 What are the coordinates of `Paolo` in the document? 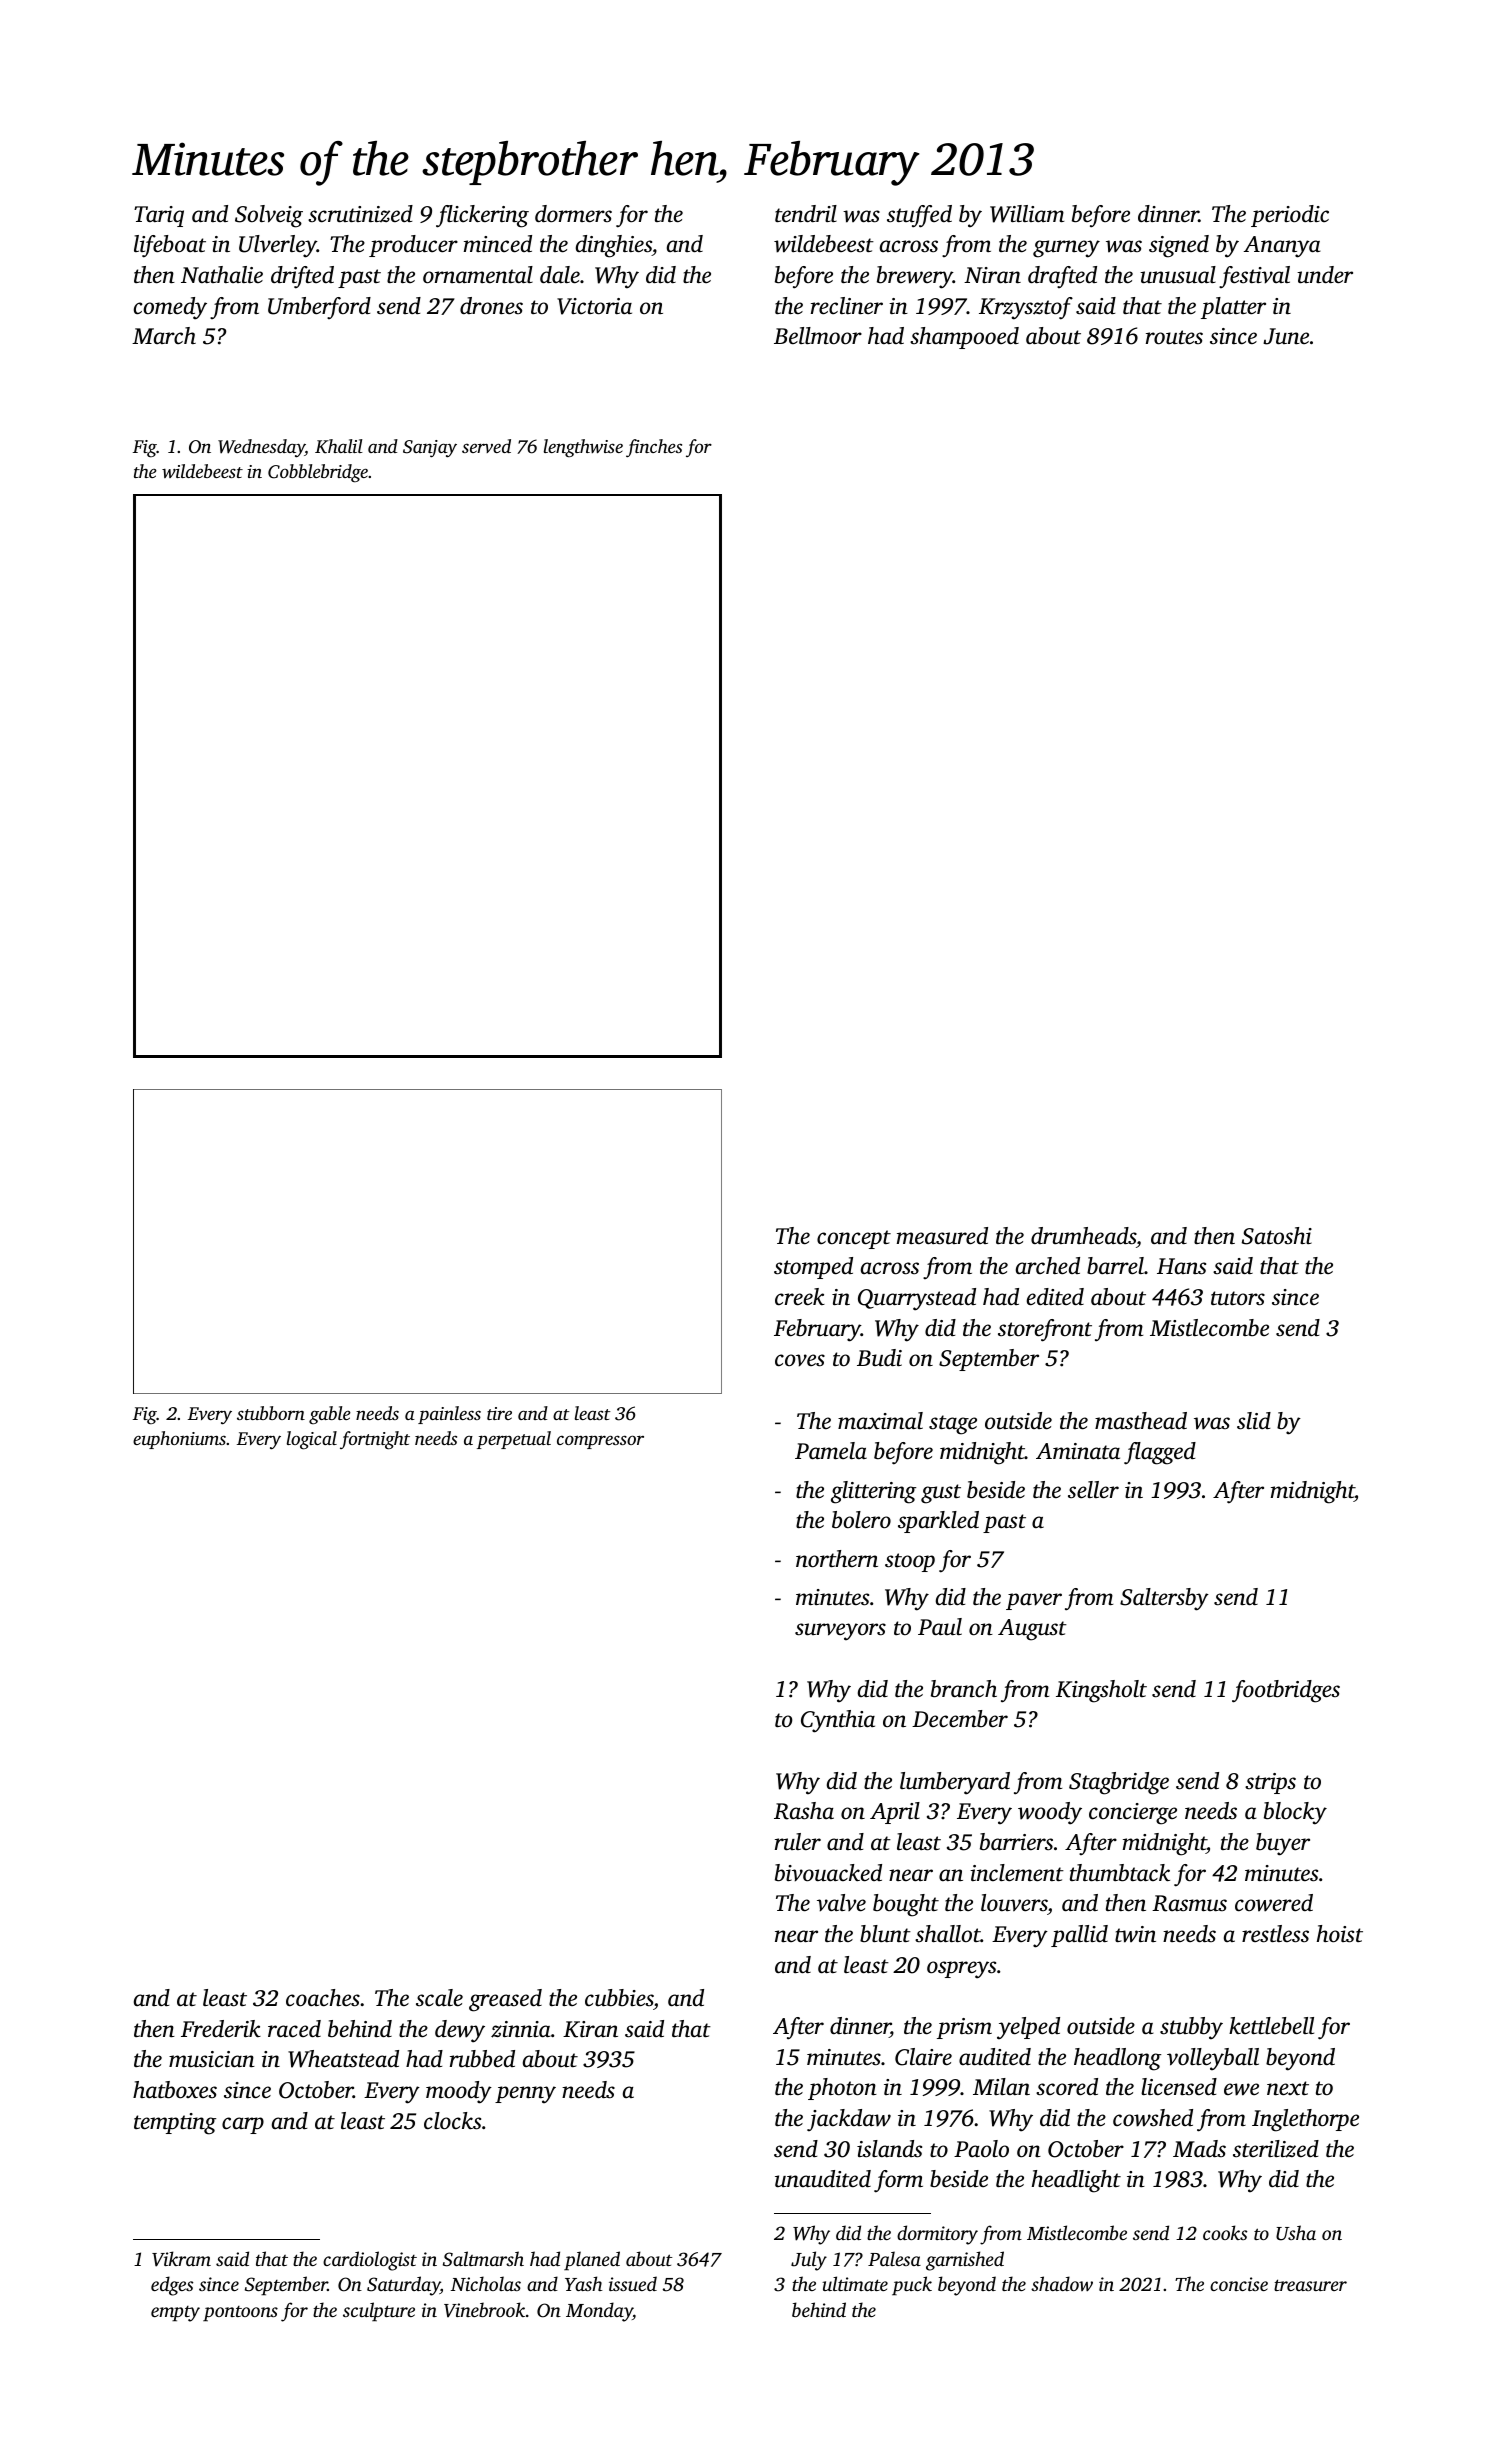 It's located at (981, 2149).
